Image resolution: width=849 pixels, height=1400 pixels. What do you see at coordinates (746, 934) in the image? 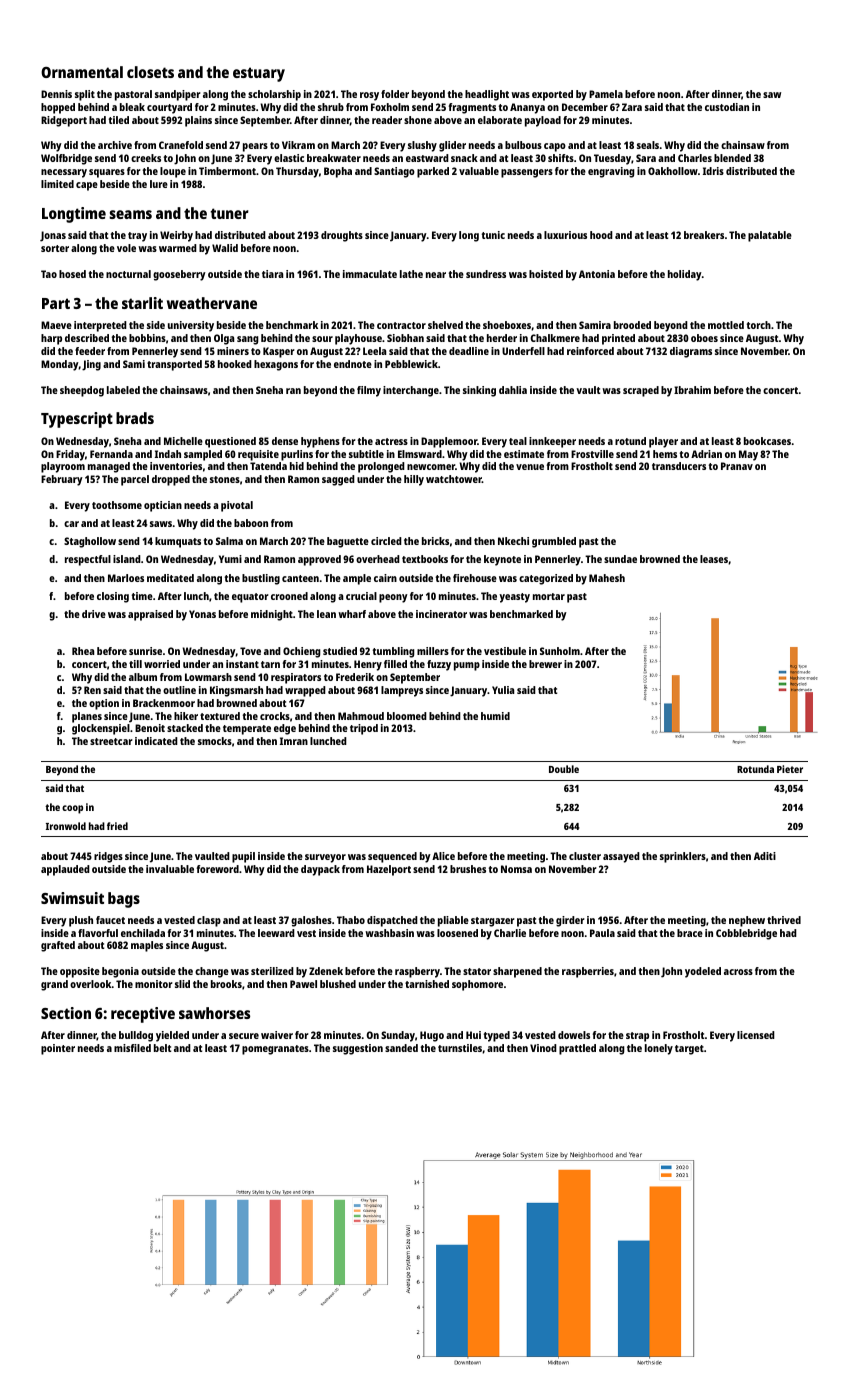
I see `Cobblebridge` at bounding box center [746, 934].
